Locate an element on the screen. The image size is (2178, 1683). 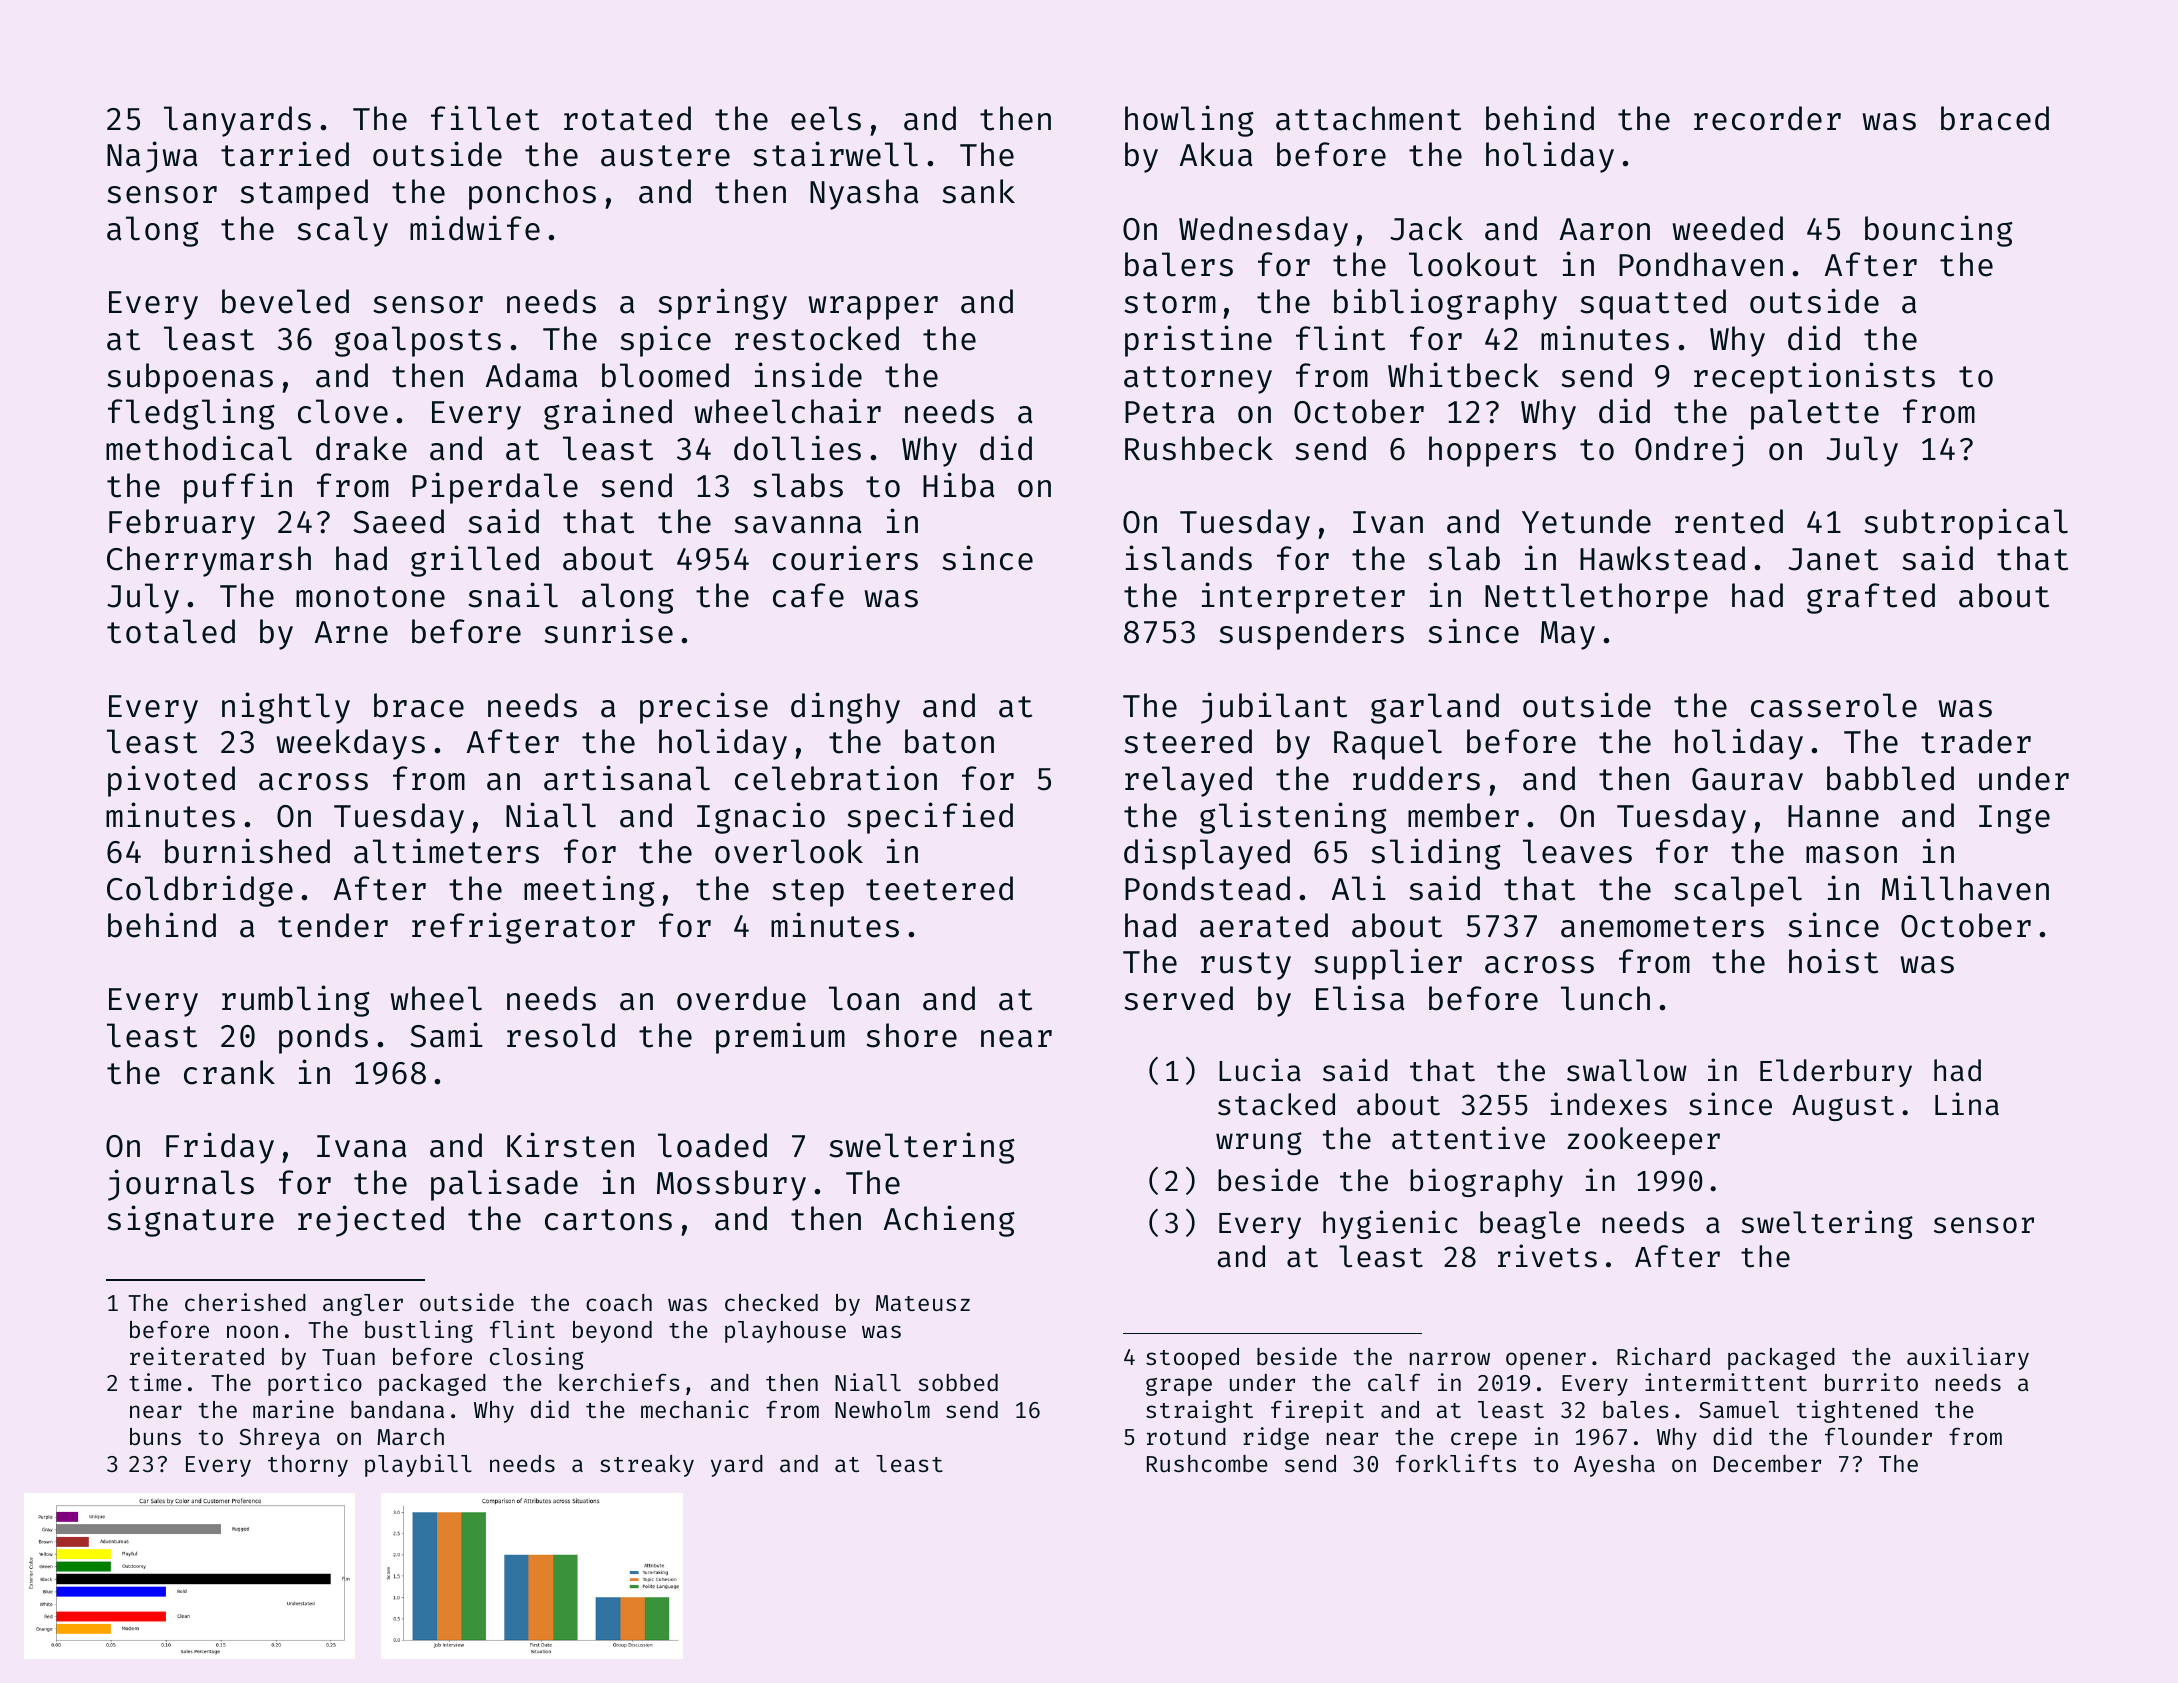
thorny is located at coordinates (308, 1466).
